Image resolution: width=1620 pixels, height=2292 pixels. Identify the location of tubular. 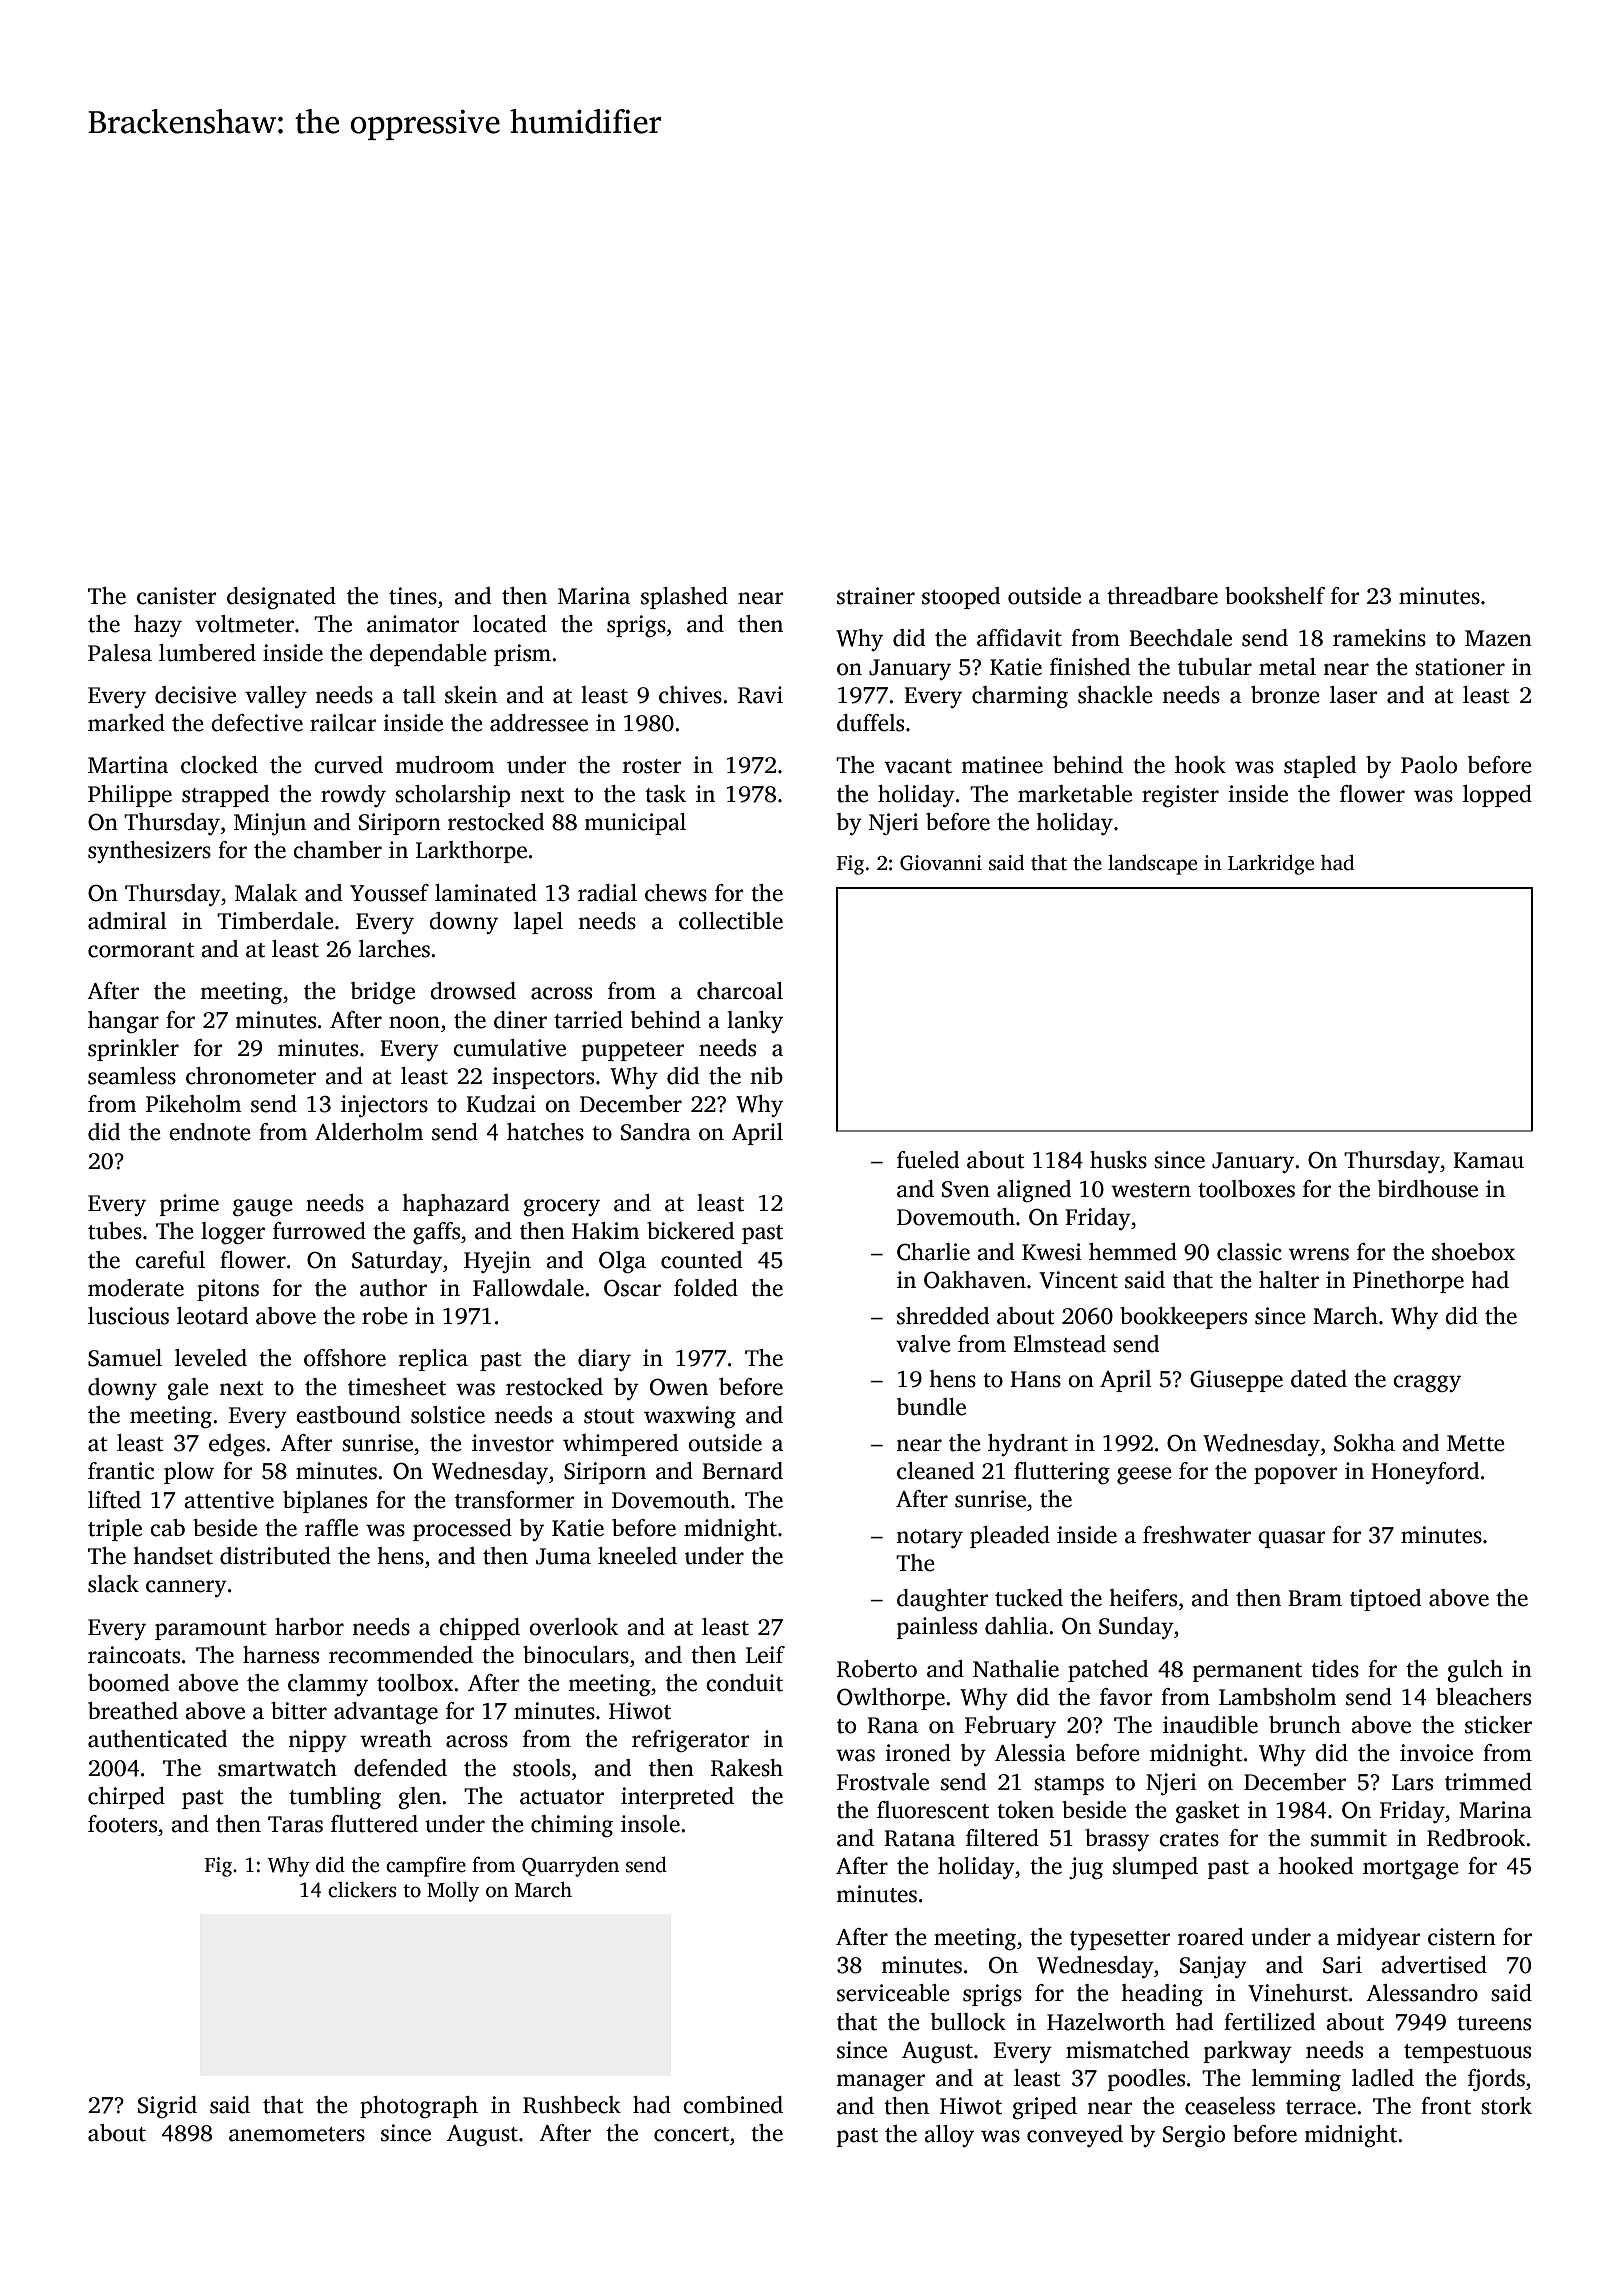
(1215, 667).
